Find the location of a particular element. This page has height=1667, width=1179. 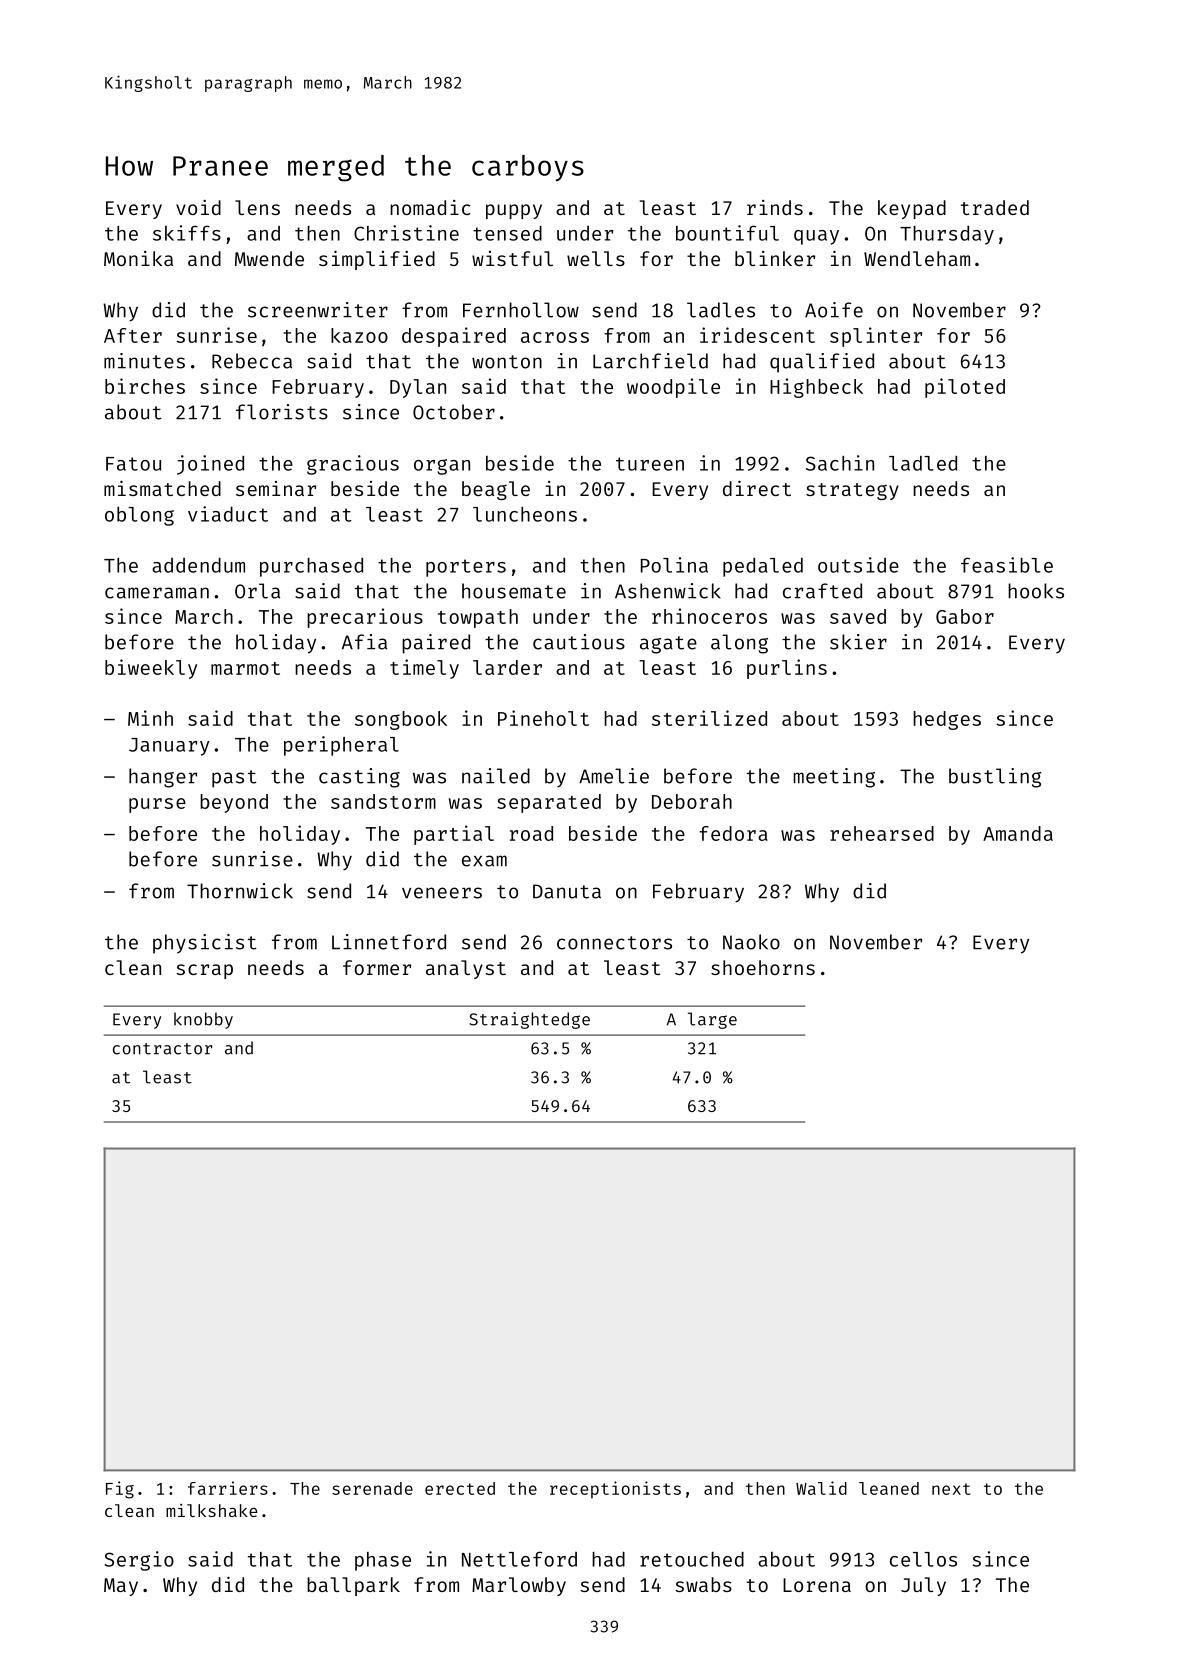

serenade is located at coordinates (372, 1488).
